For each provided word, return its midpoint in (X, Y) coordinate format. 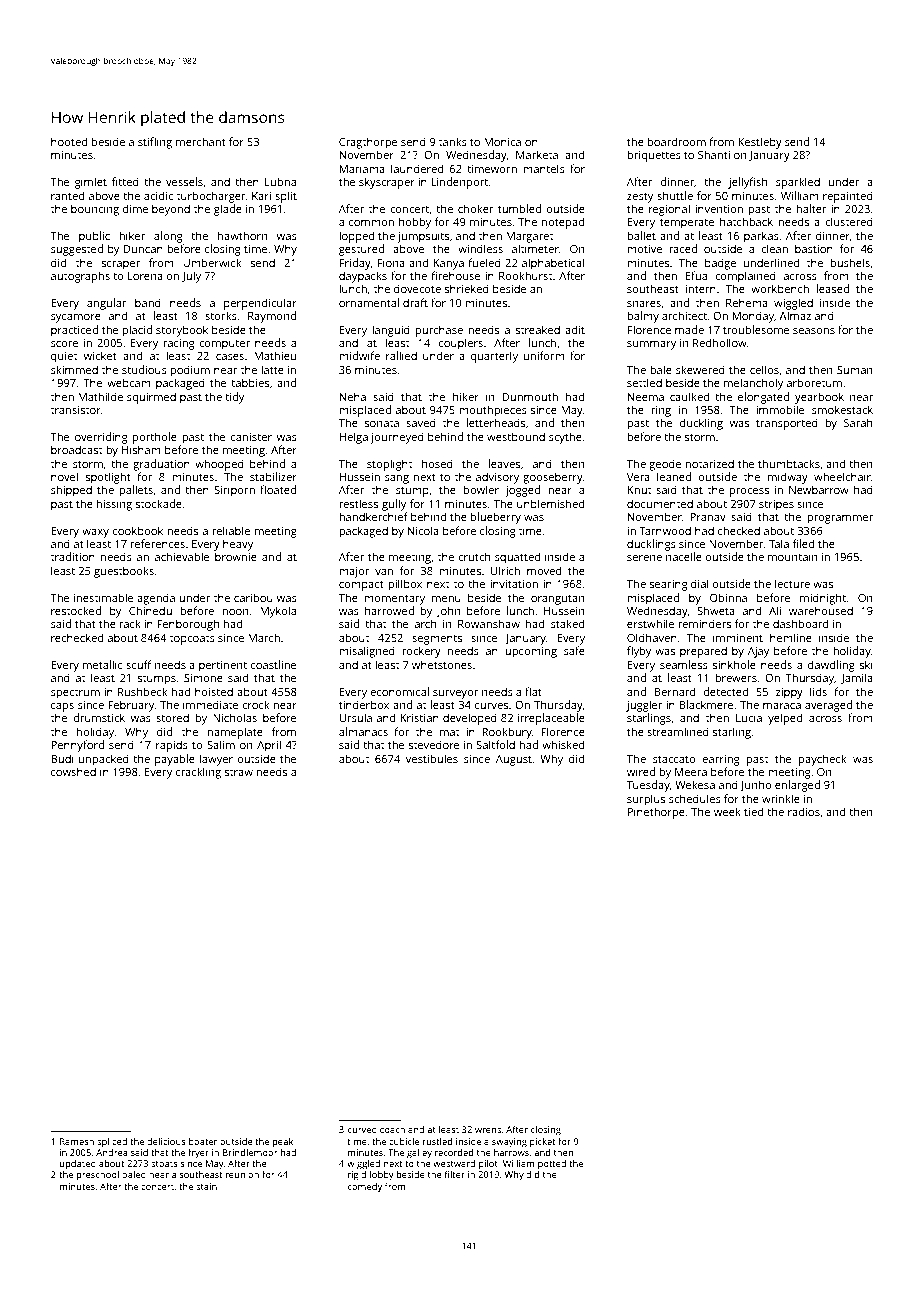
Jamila (857, 678)
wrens (488, 1130)
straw (239, 772)
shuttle (675, 195)
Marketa (537, 154)
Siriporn (234, 491)
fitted (125, 181)
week (727, 811)
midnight (823, 599)
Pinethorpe (656, 813)
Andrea (111, 1152)
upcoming (531, 652)
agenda (156, 599)
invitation (514, 584)
